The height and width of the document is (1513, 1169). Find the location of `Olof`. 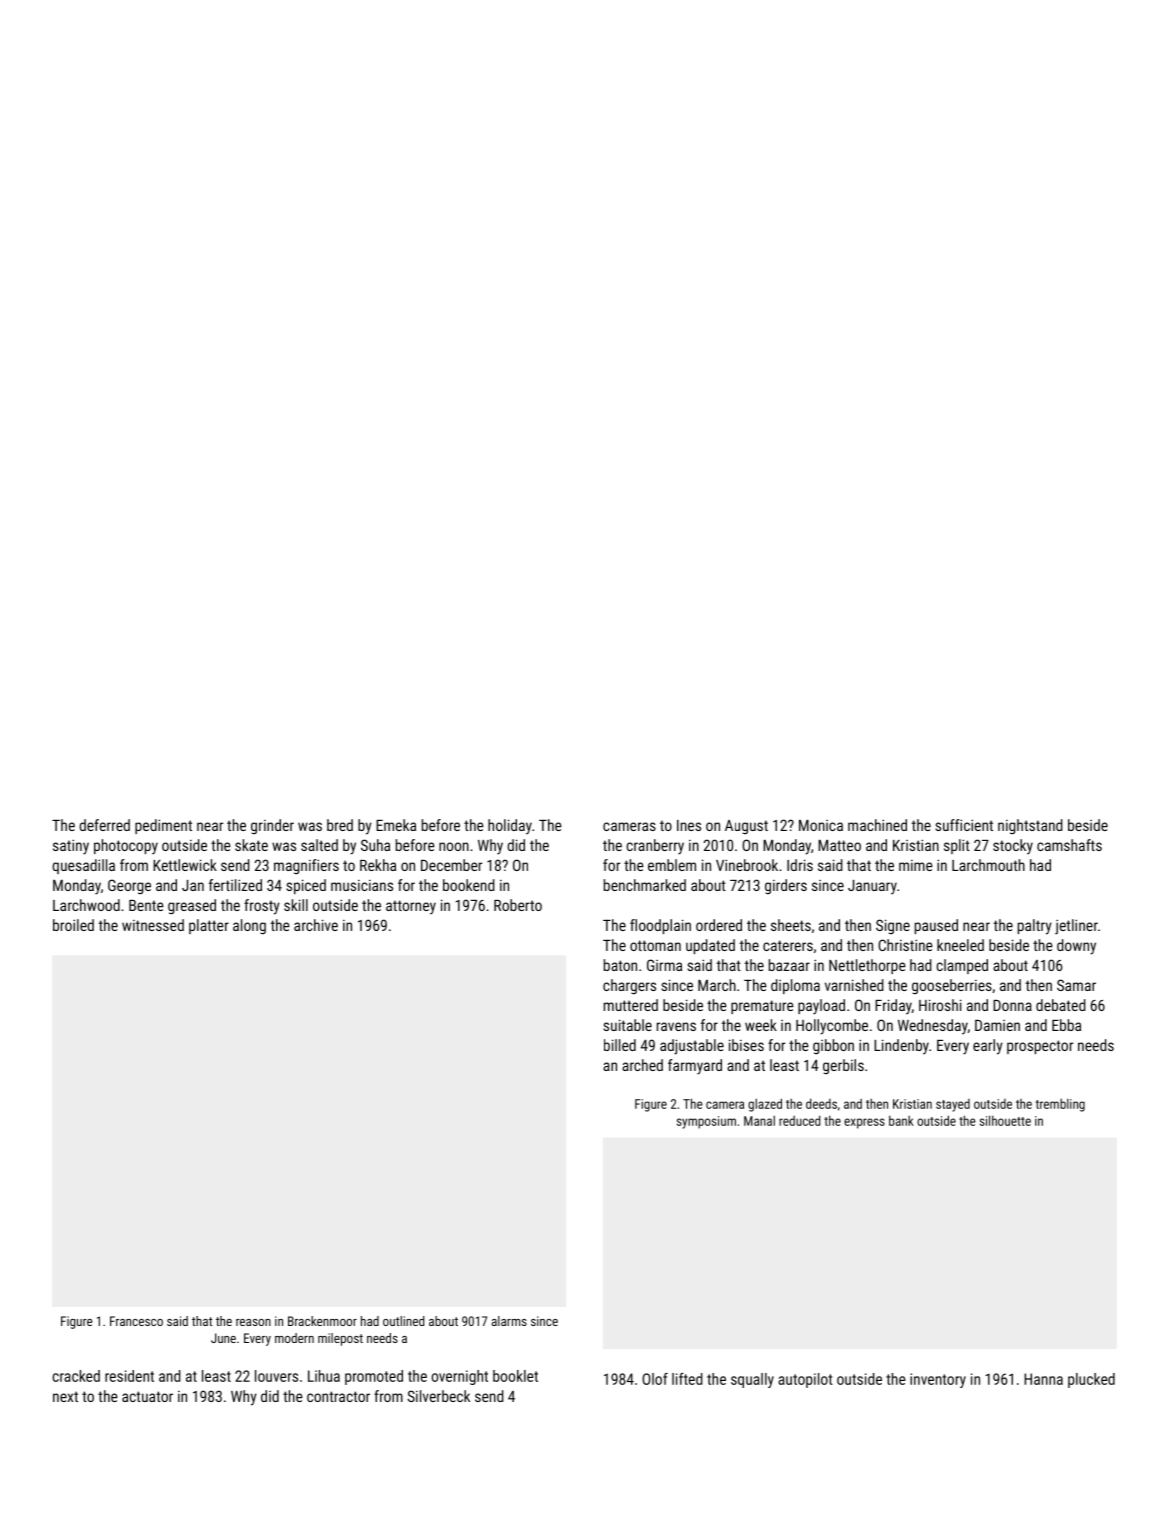

Olof is located at coordinates (655, 1379).
